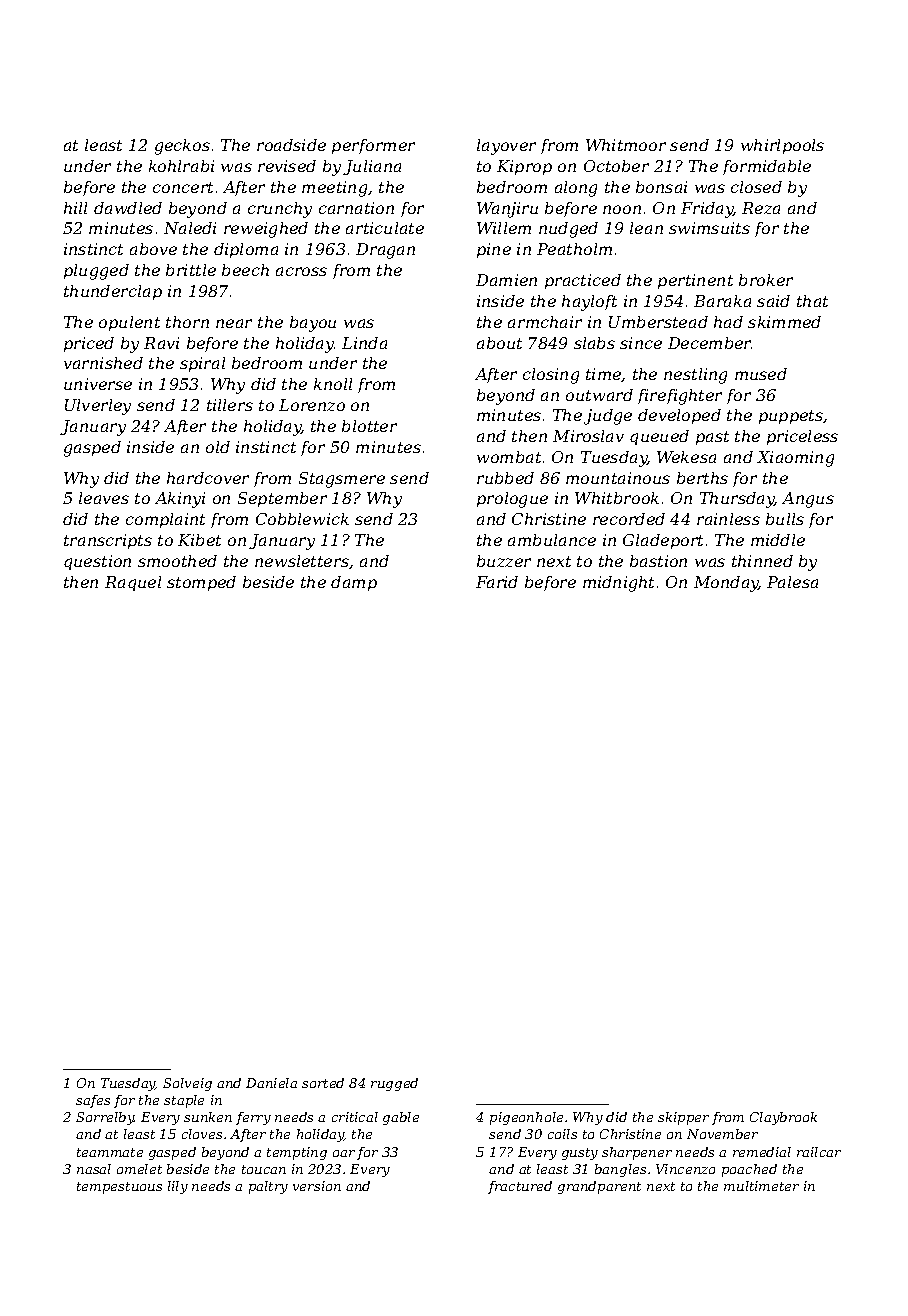 The height and width of the screenshot is (1316, 908). I want to click on coils, so click(562, 1134).
